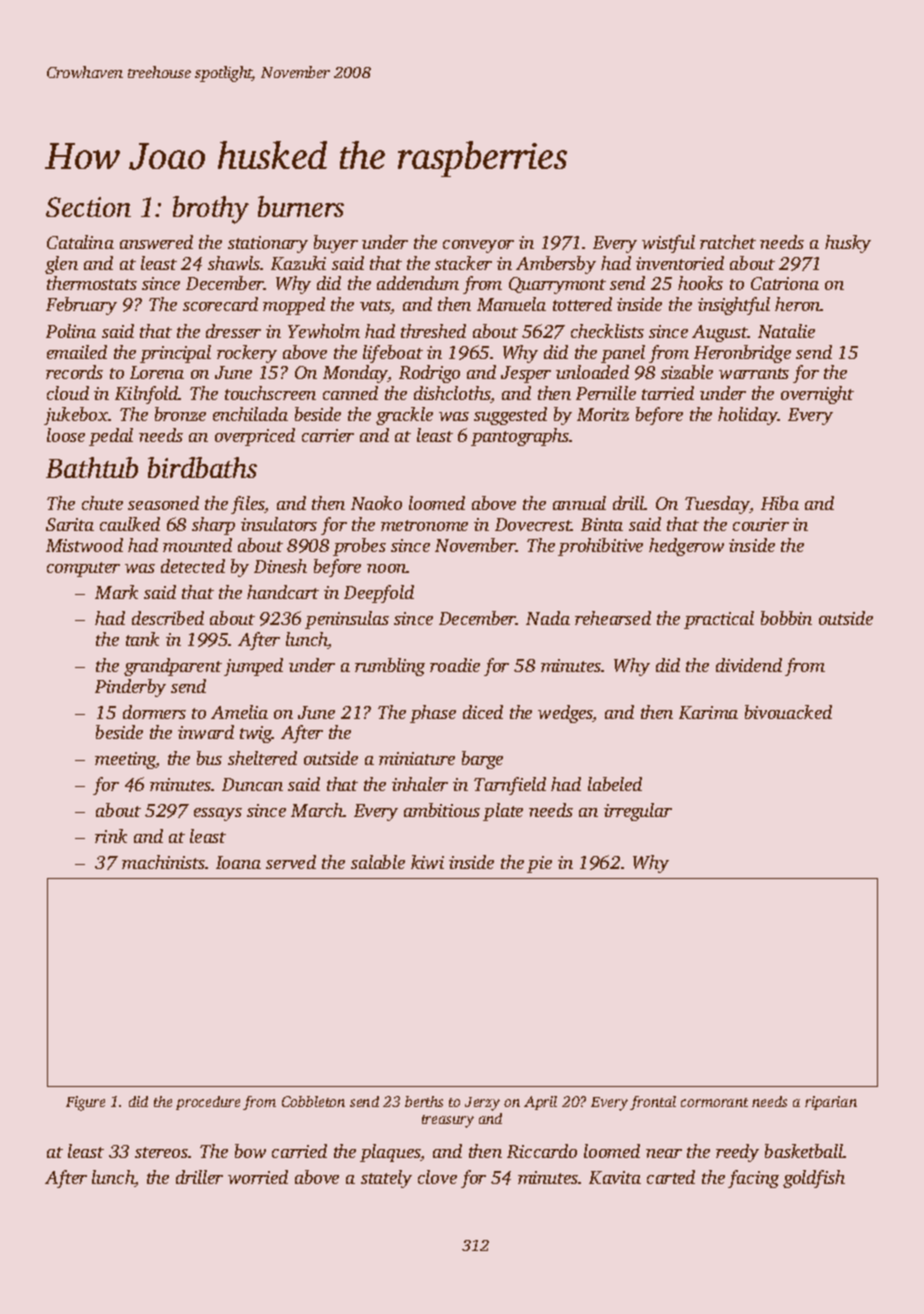 This page has width=924, height=1314. What do you see at coordinates (258, 1177) in the page?
I see `worried` at bounding box center [258, 1177].
